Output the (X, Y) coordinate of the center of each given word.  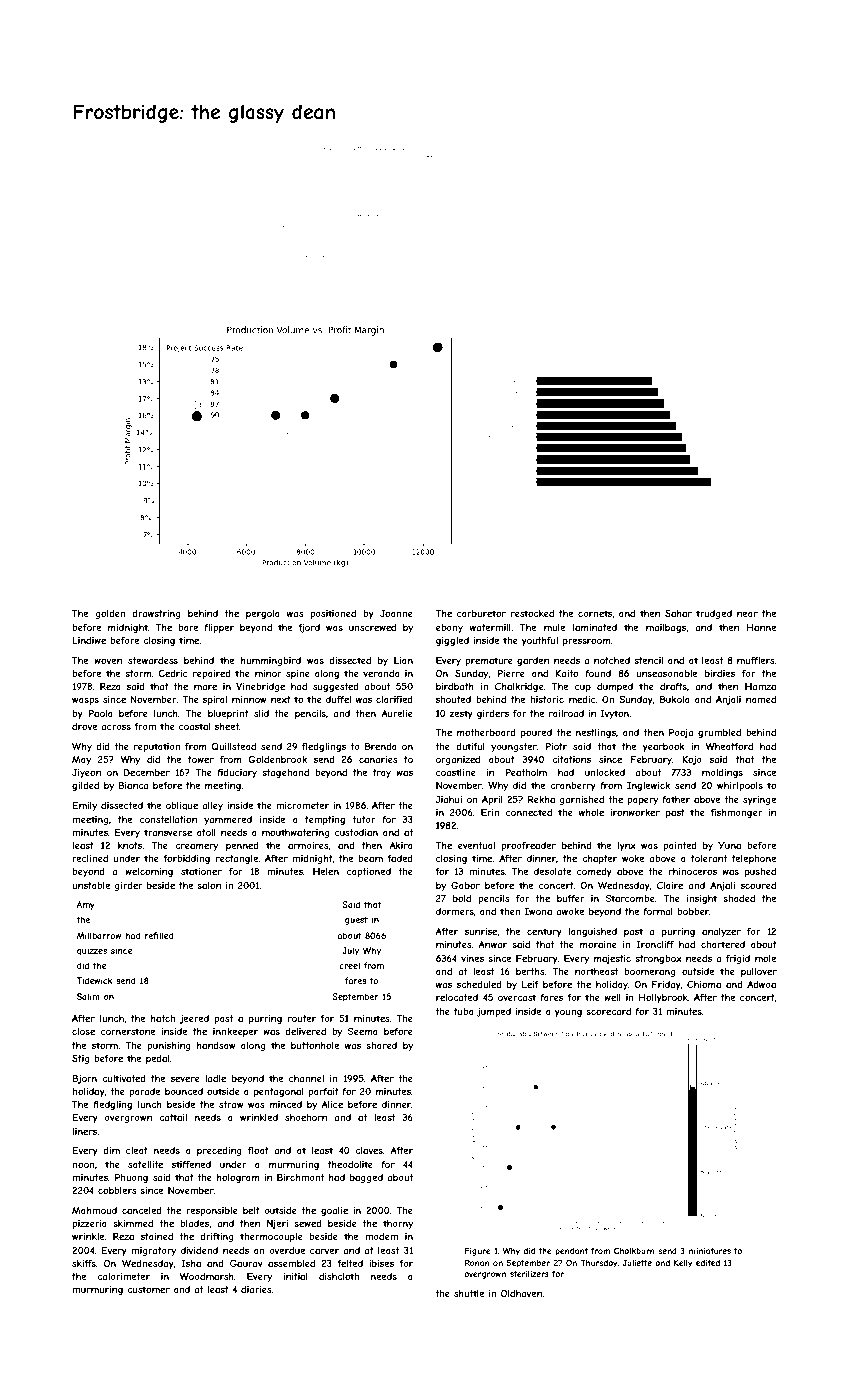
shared (381, 1045)
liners (84, 1131)
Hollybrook (663, 998)
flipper (219, 628)
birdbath (455, 686)
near (747, 614)
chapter (599, 859)
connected (529, 812)
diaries (256, 1289)
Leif (530, 984)
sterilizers (529, 1274)
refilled (159, 935)
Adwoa (761, 984)
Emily (84, 806)
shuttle (469, 1293)
